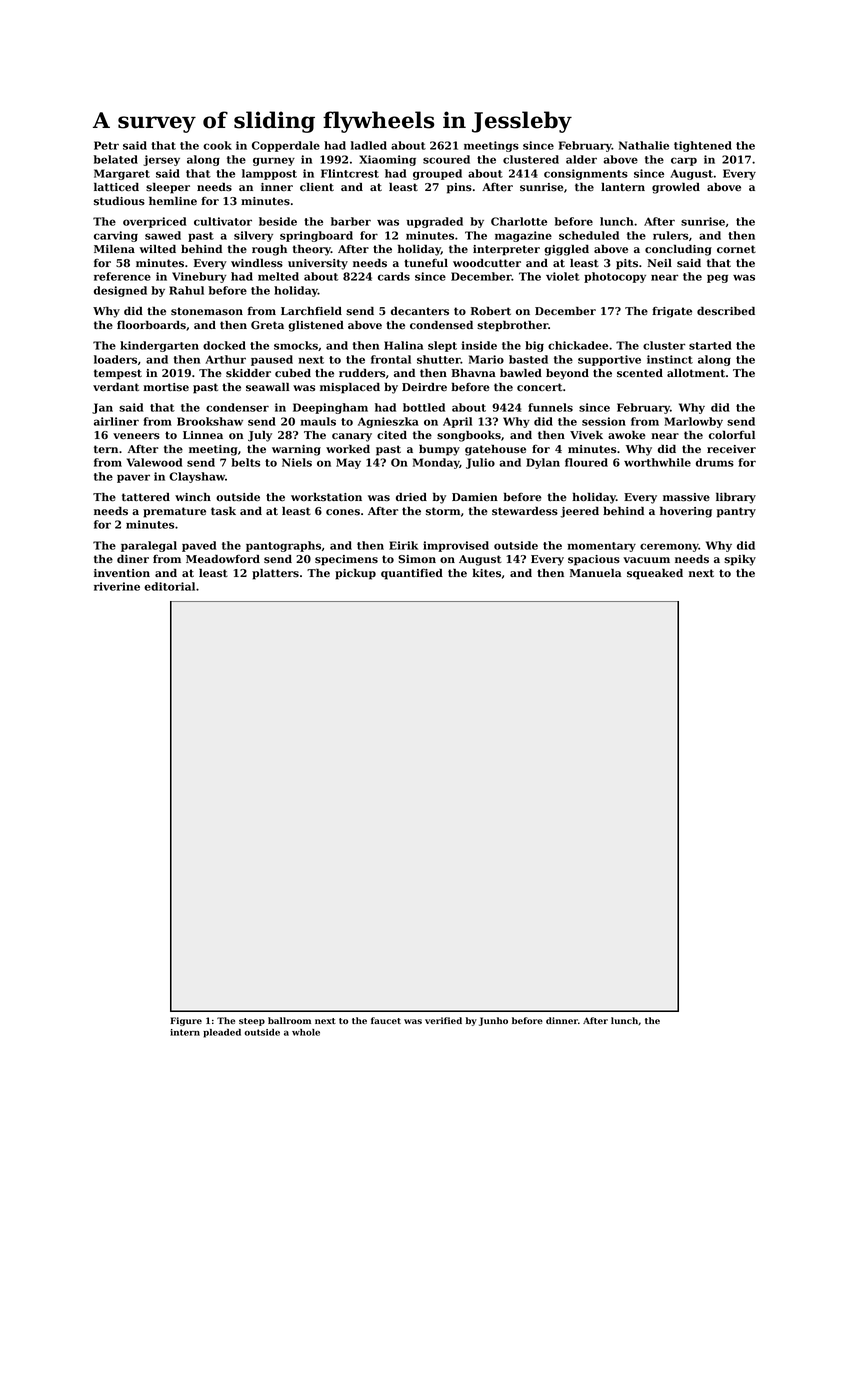 The width and height of the document is (849, 1400). Describe the element at coordinates (644, 145) in the document. I see `Nathalie` at that location.
